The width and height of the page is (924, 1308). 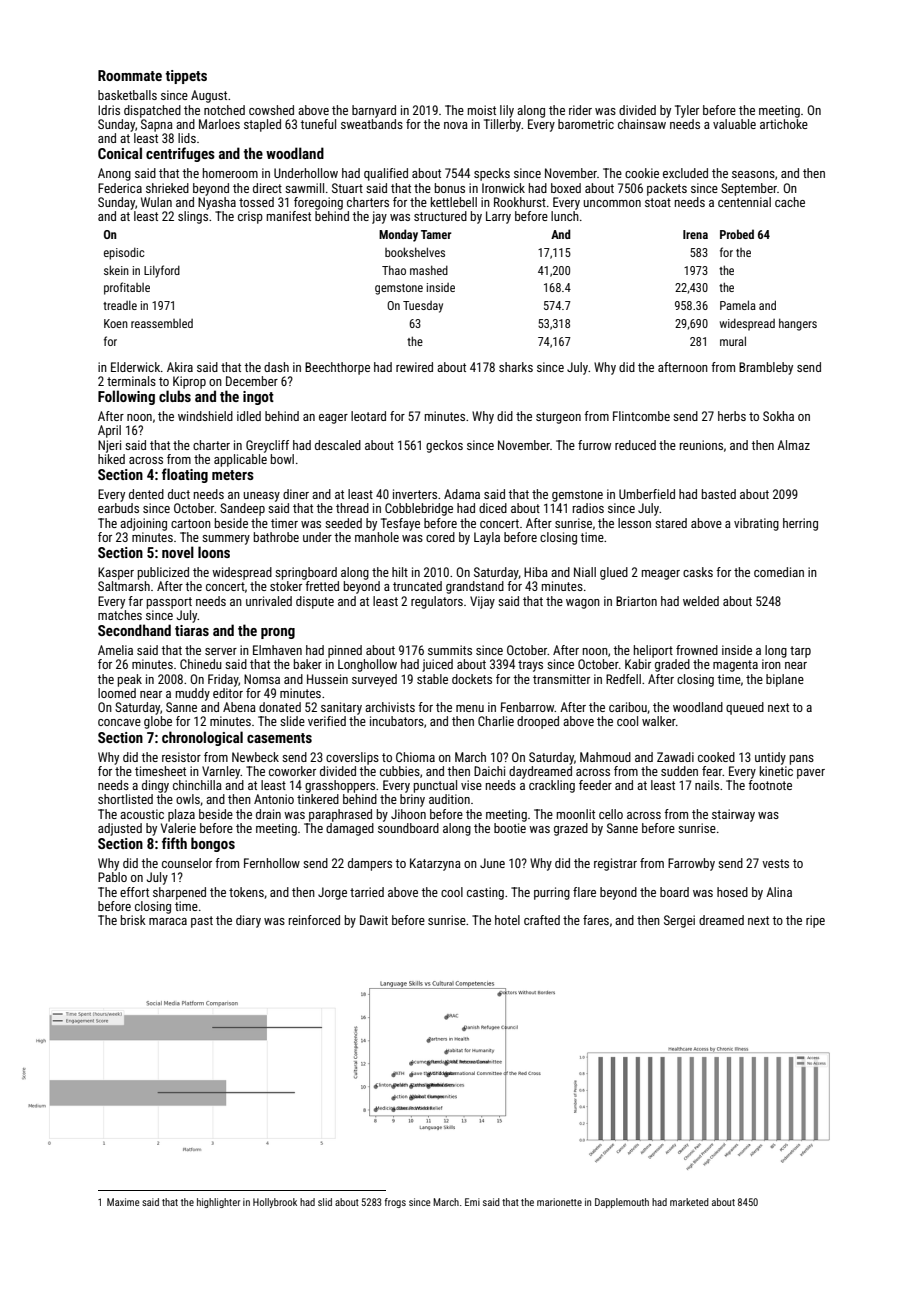 I want to click on Tyler, so click(x=687, y=111).
